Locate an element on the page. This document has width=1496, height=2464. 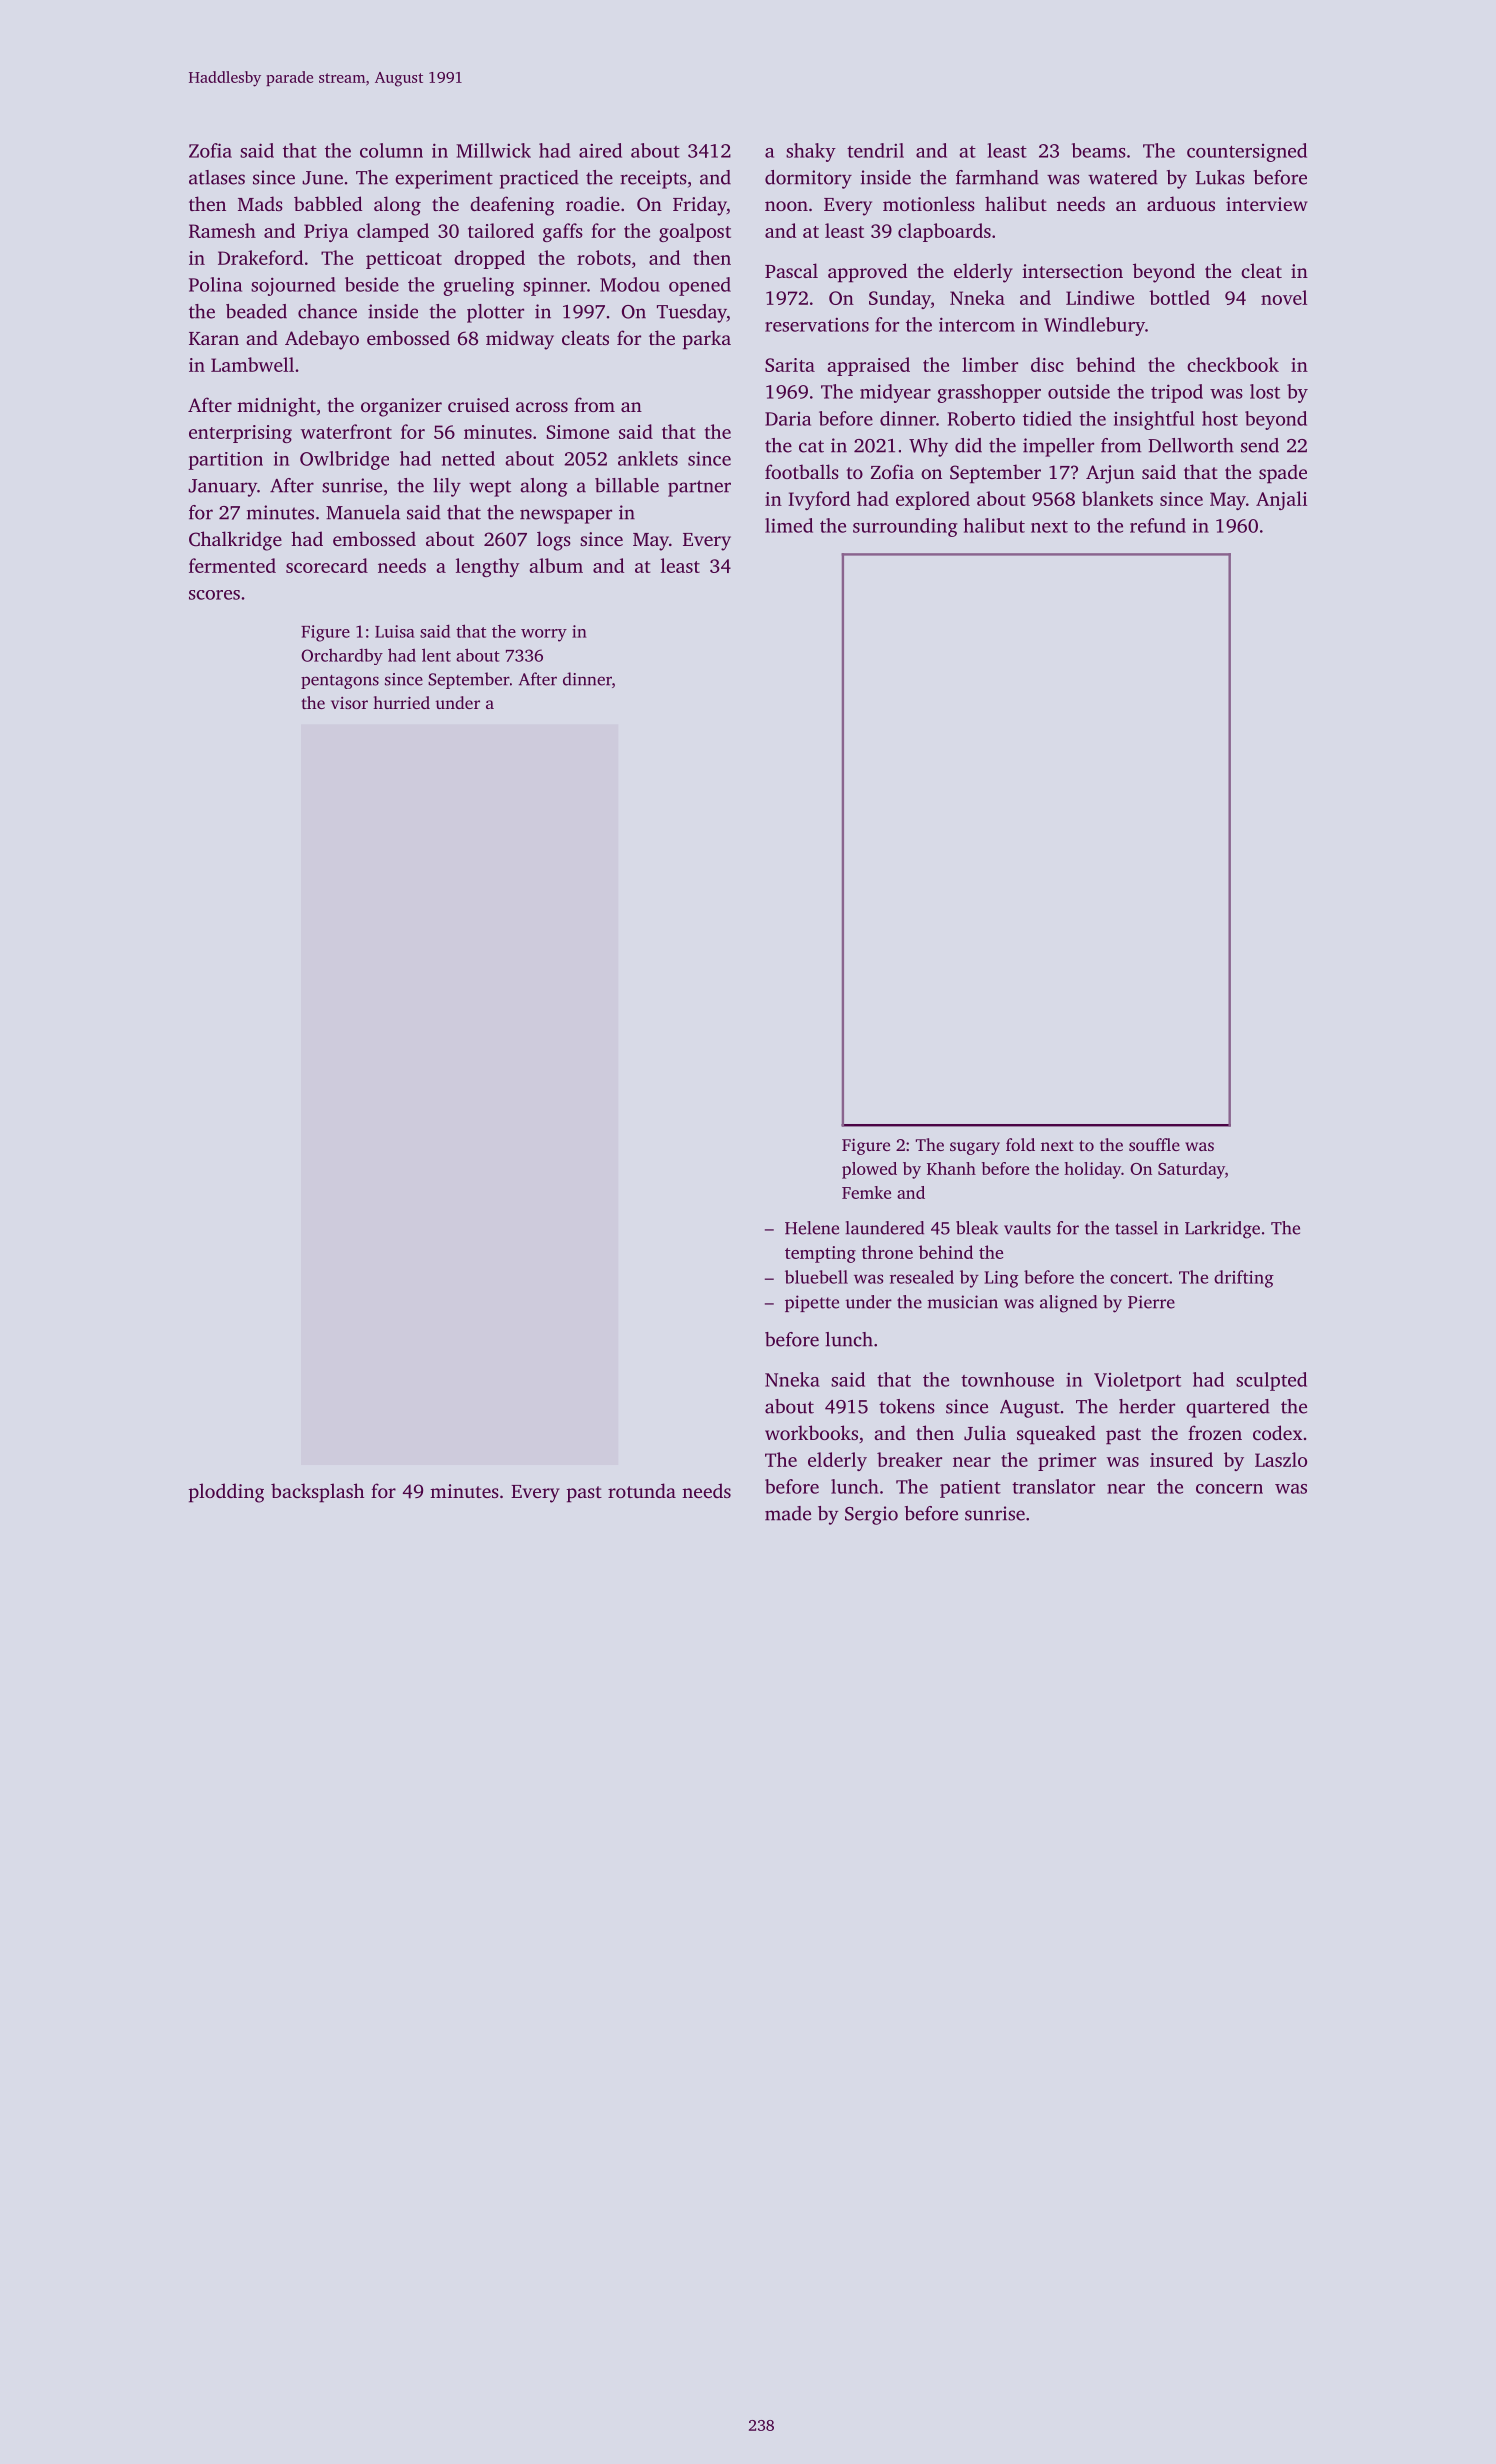
plodding is located at coordinates (226, 1493).
